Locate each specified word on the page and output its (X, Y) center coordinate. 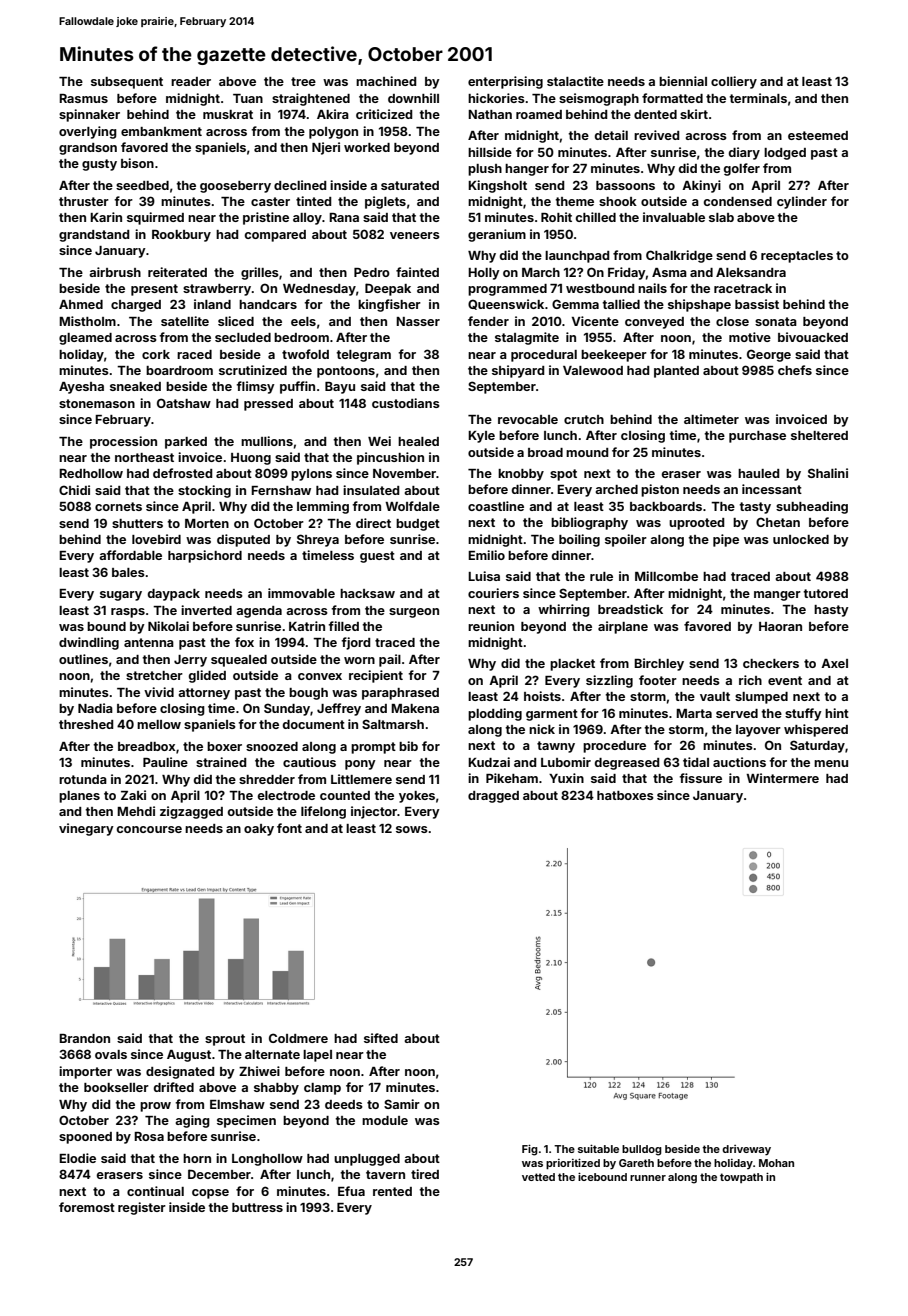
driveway (746, 1150)
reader (191, 81)
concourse (149, 829)
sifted (381, 1038)
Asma (669, 272)
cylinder (802, 202)
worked (367, 147)
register (142, 1208)
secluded (243, 337)
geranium (497, 235)
